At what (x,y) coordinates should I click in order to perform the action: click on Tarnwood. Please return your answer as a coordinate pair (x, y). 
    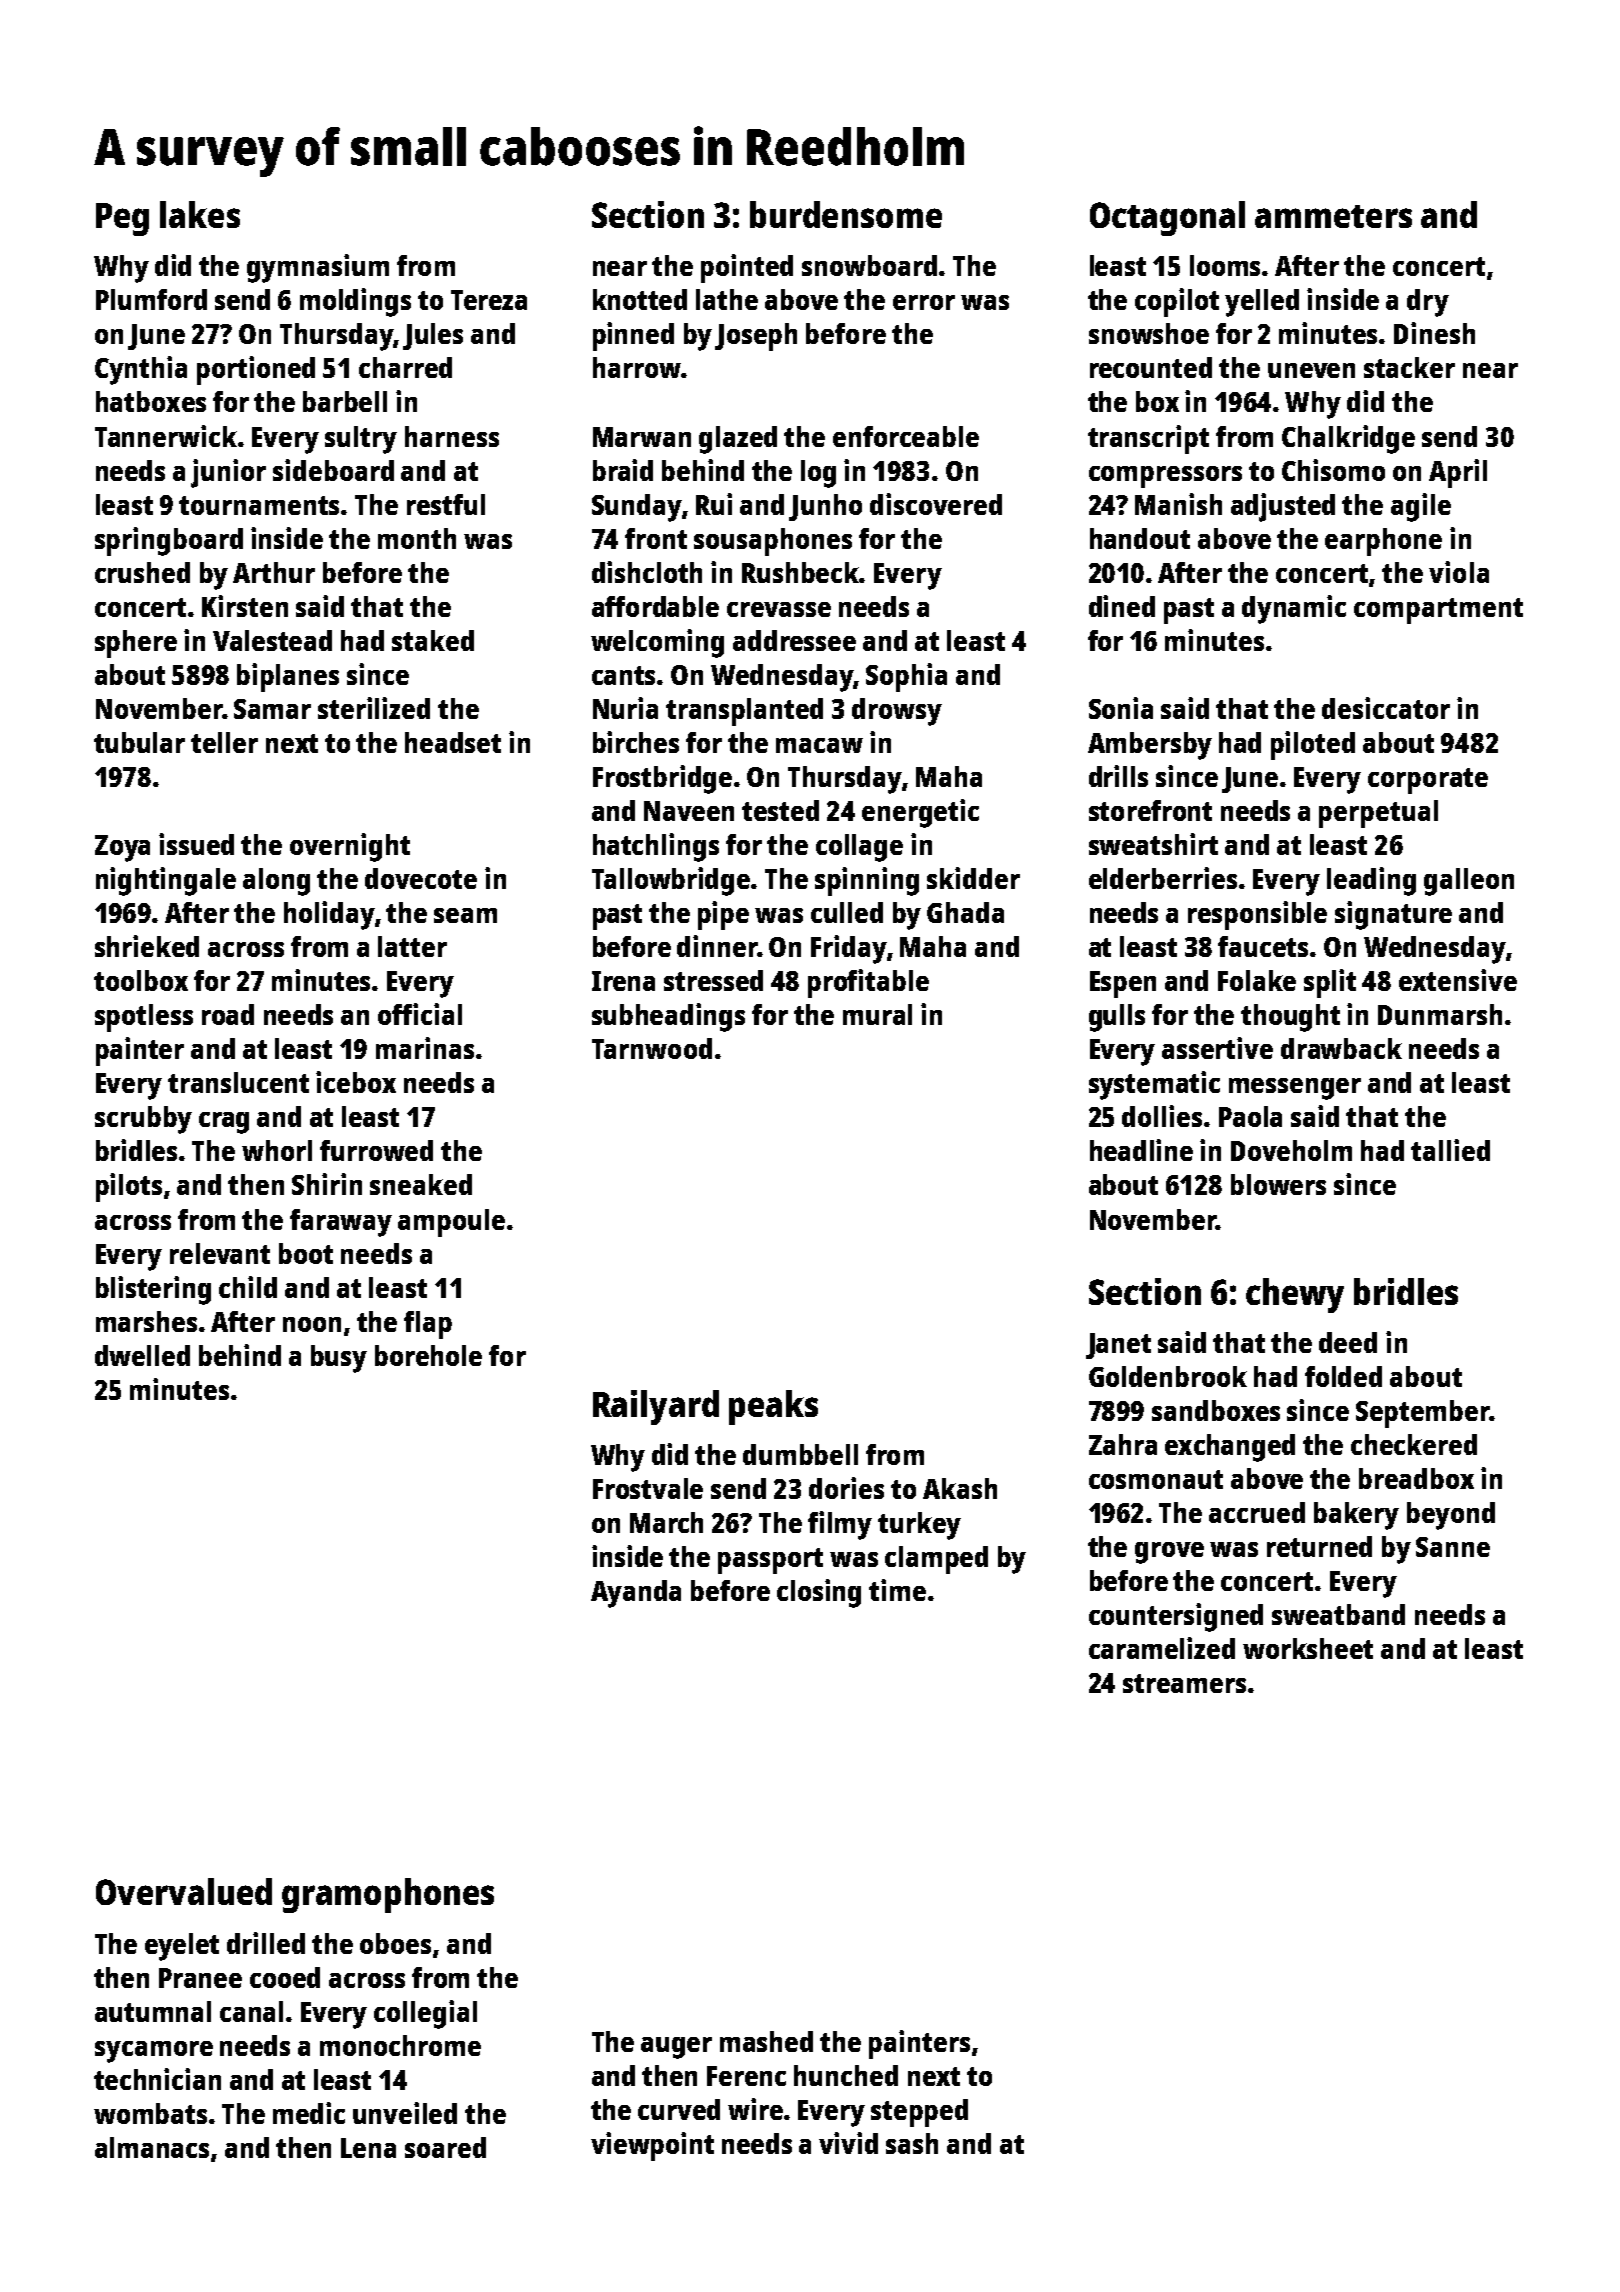
    Looking at the image, I should click on (652, 1048).
